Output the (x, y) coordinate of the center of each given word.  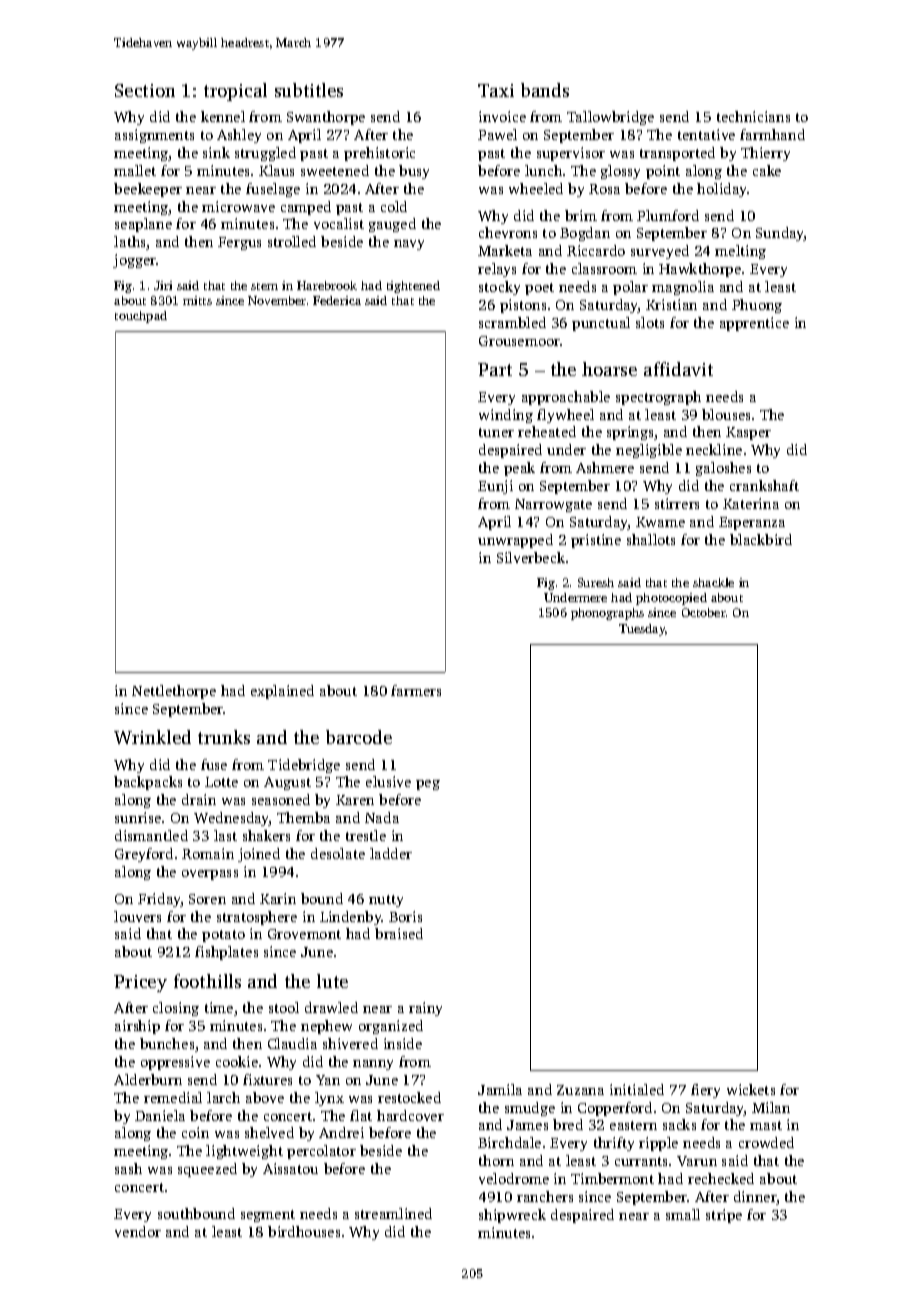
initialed (637, 1089)
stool (284, 1007)
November (277, 300)
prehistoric (379, 154)
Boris (405, 916)
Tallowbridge (610, 118)
